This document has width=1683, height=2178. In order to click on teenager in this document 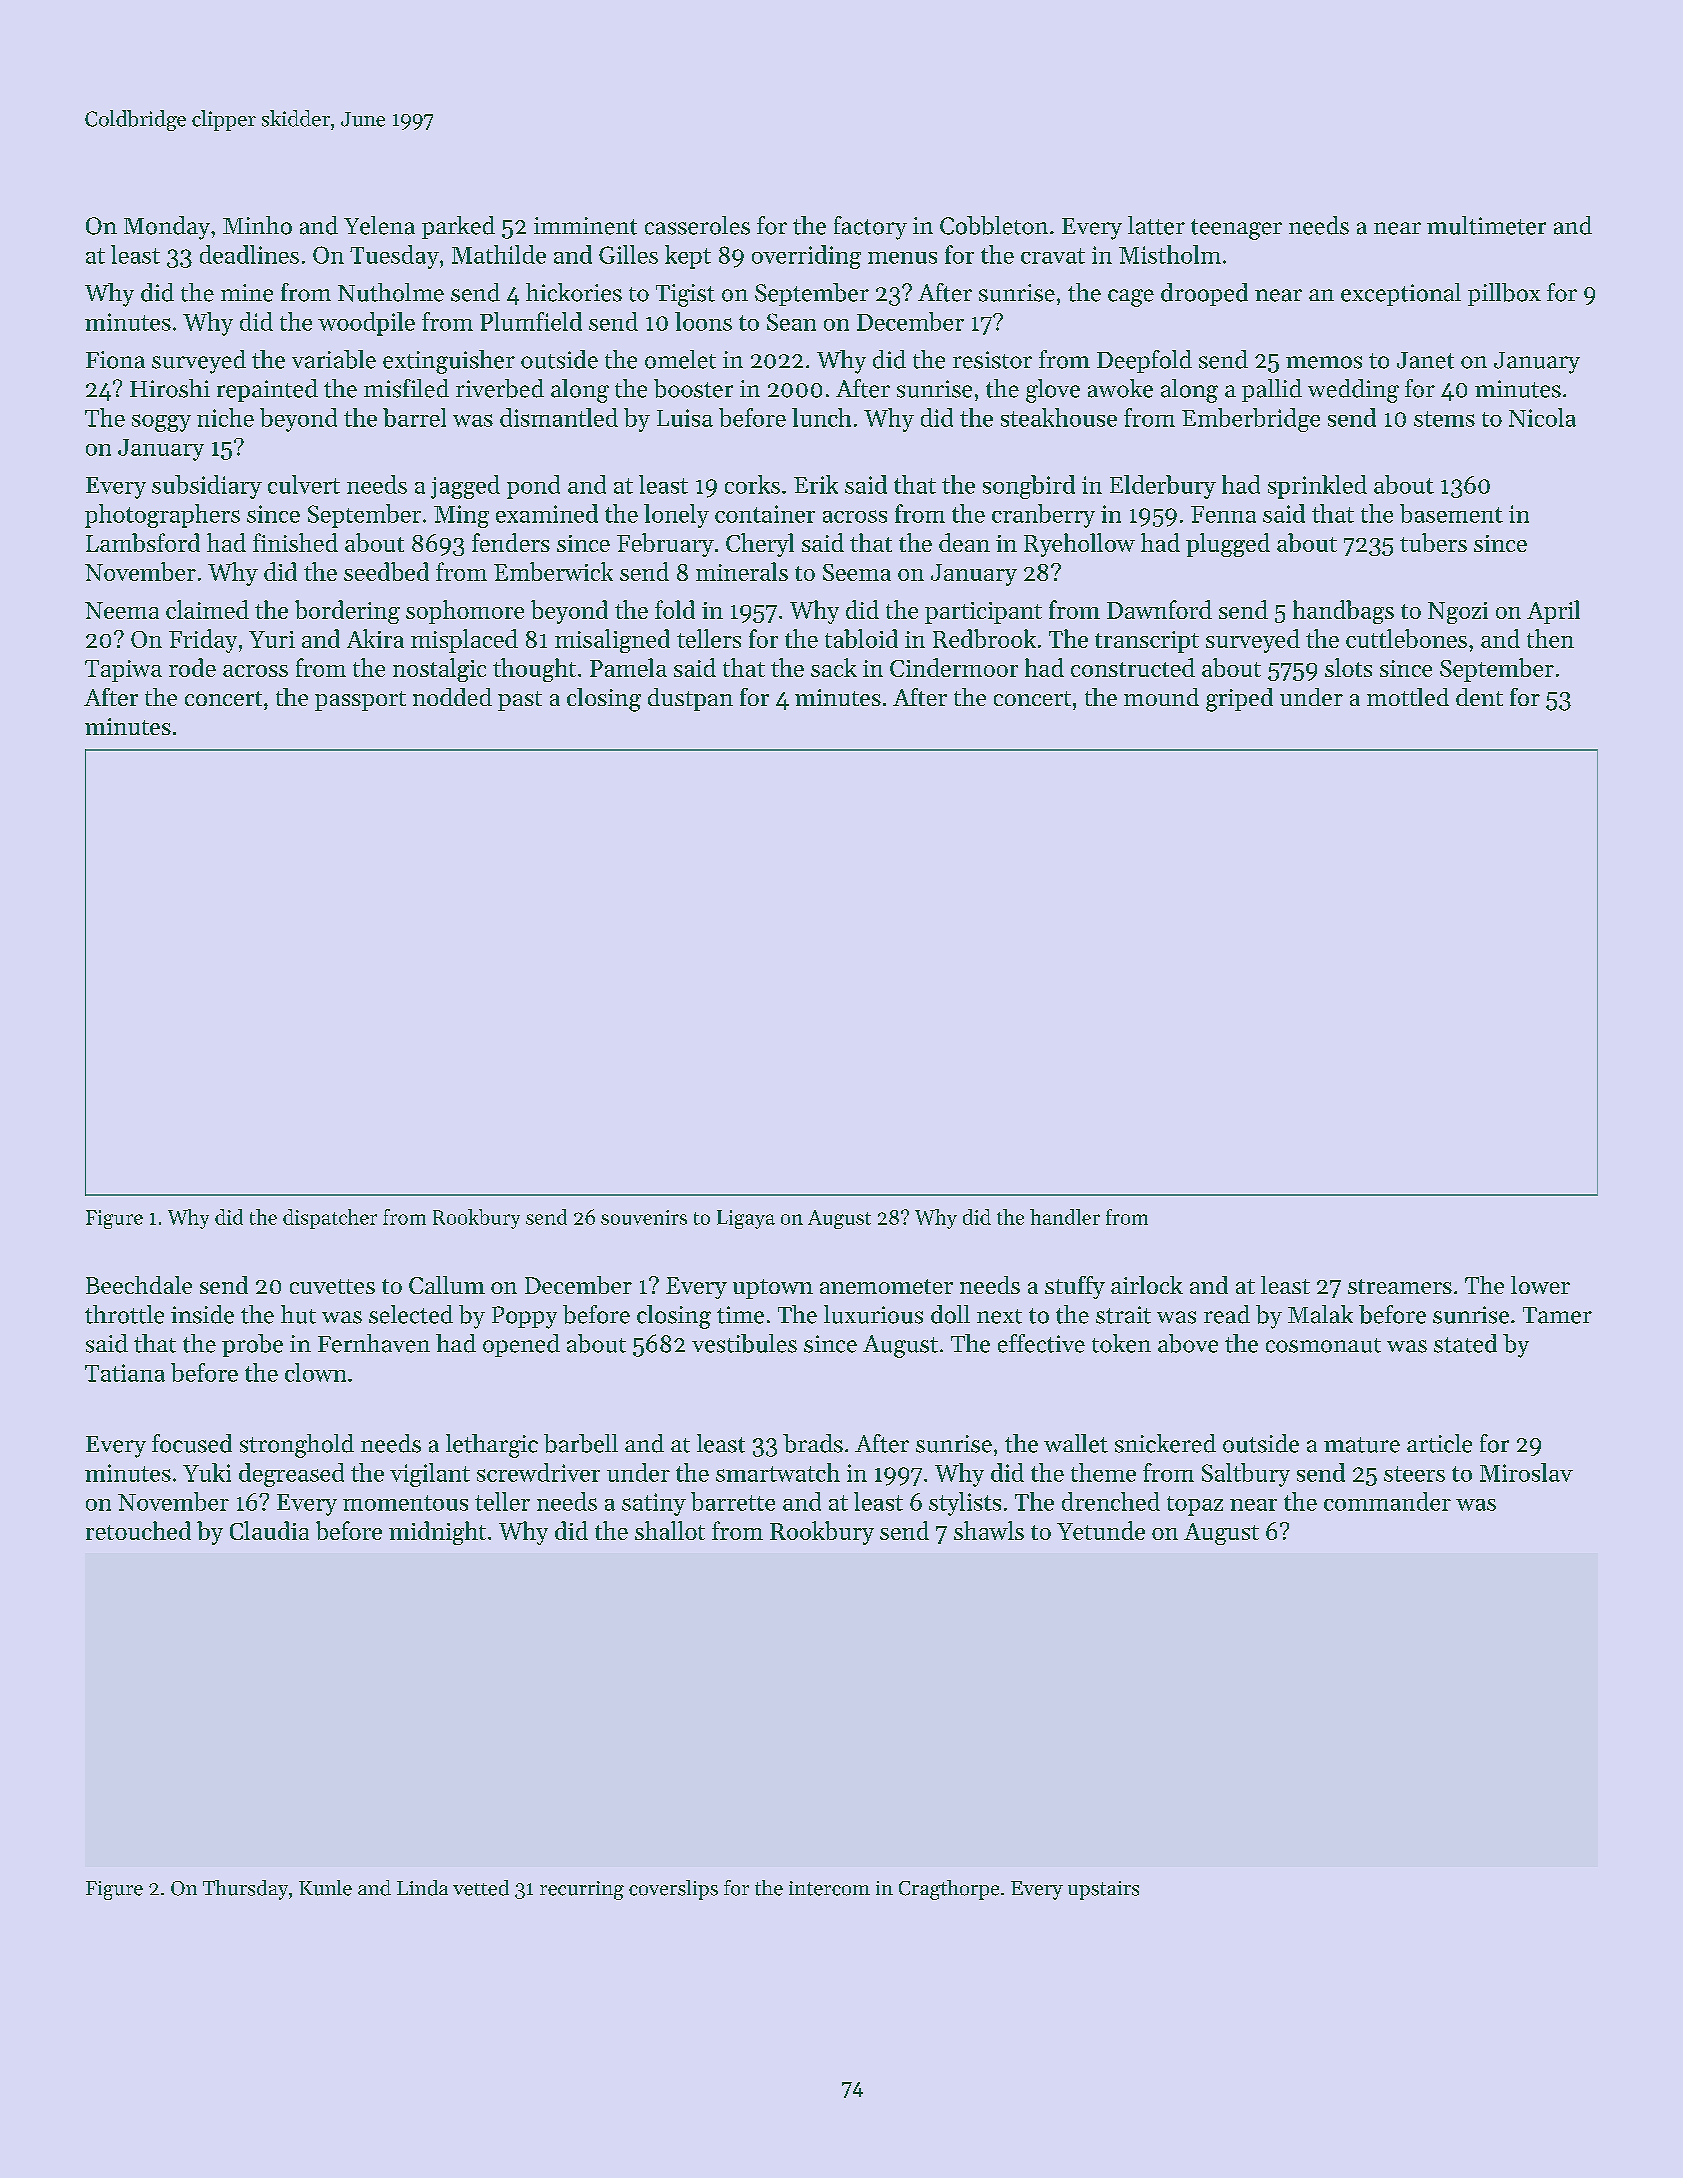, I will do `click(1236, 229)`.
